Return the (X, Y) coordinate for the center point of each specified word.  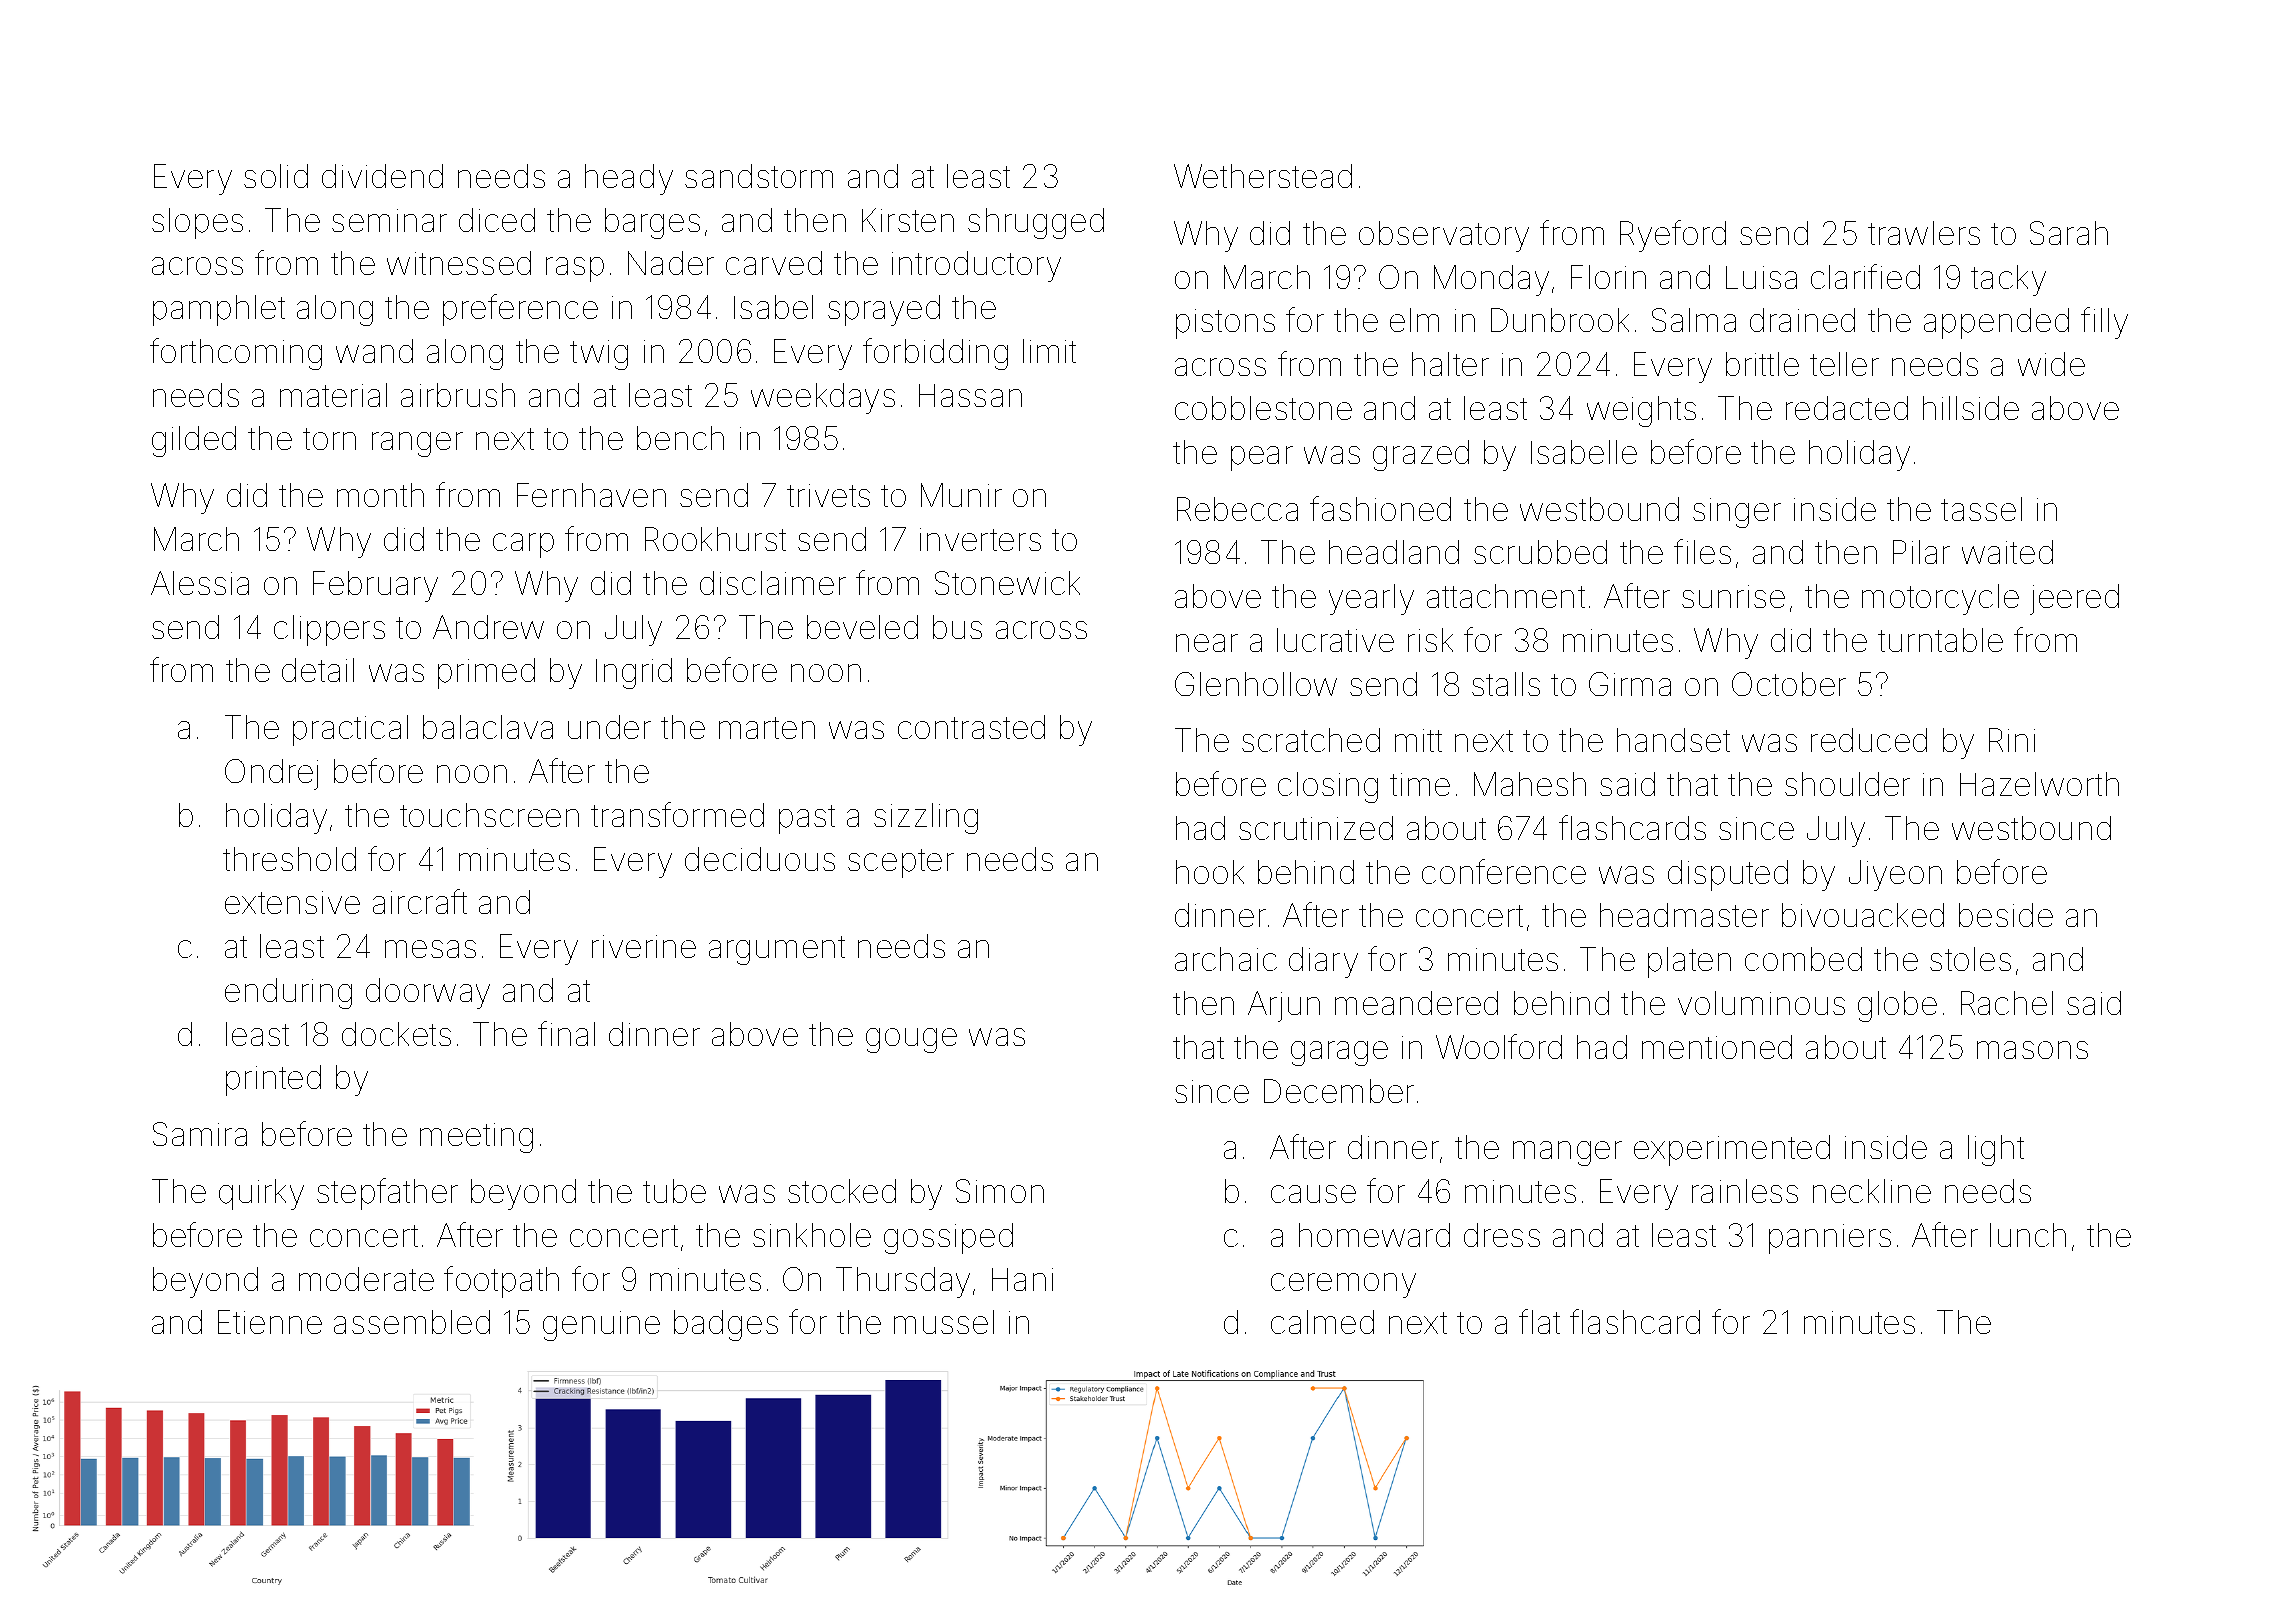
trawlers (1924, 233)
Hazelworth (2039, 784)
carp (523, 545)
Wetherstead (1263, 176)
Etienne (270, 1322)
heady (629, 179)
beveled (862, 627)
